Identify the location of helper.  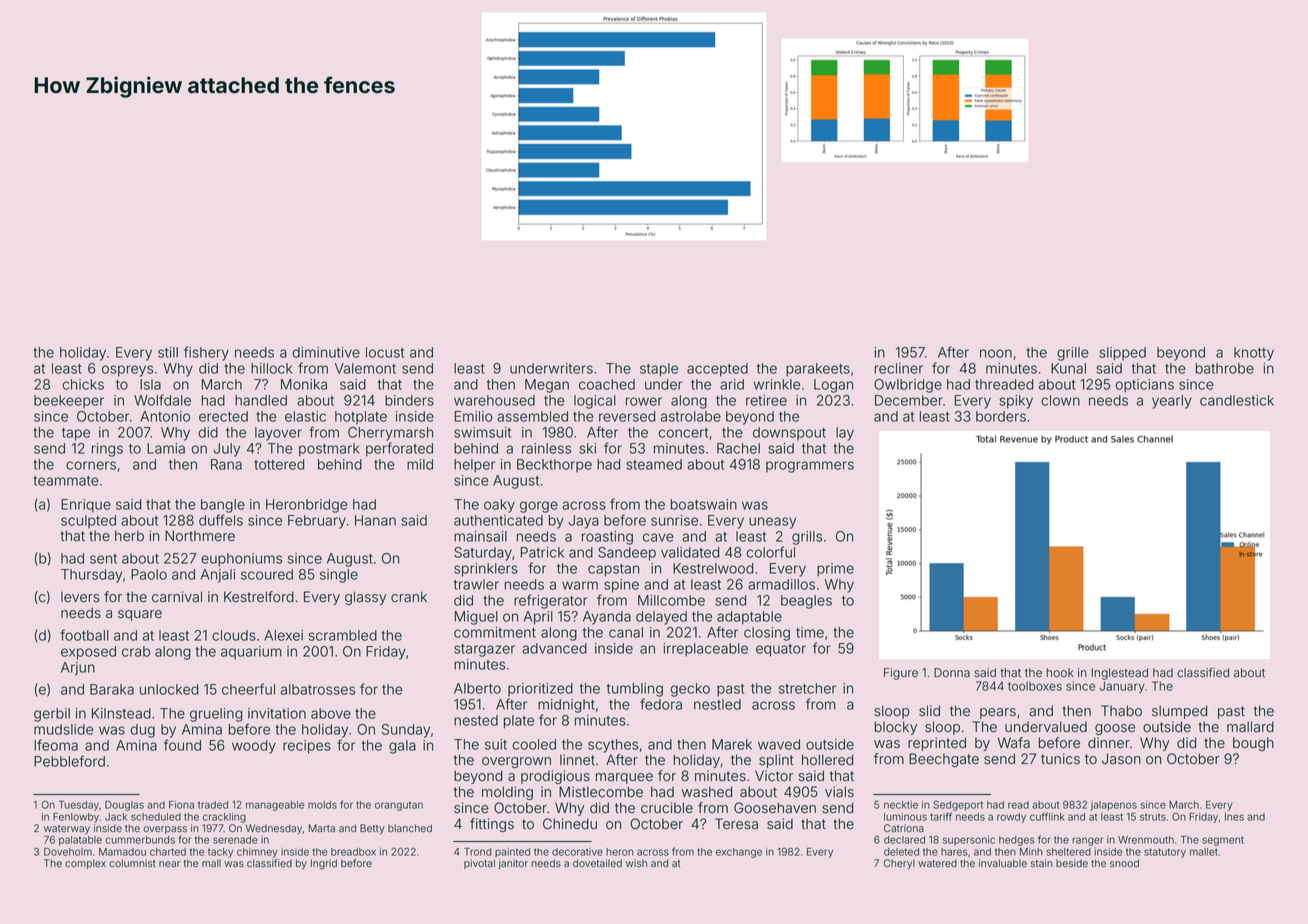
(474, 466).
